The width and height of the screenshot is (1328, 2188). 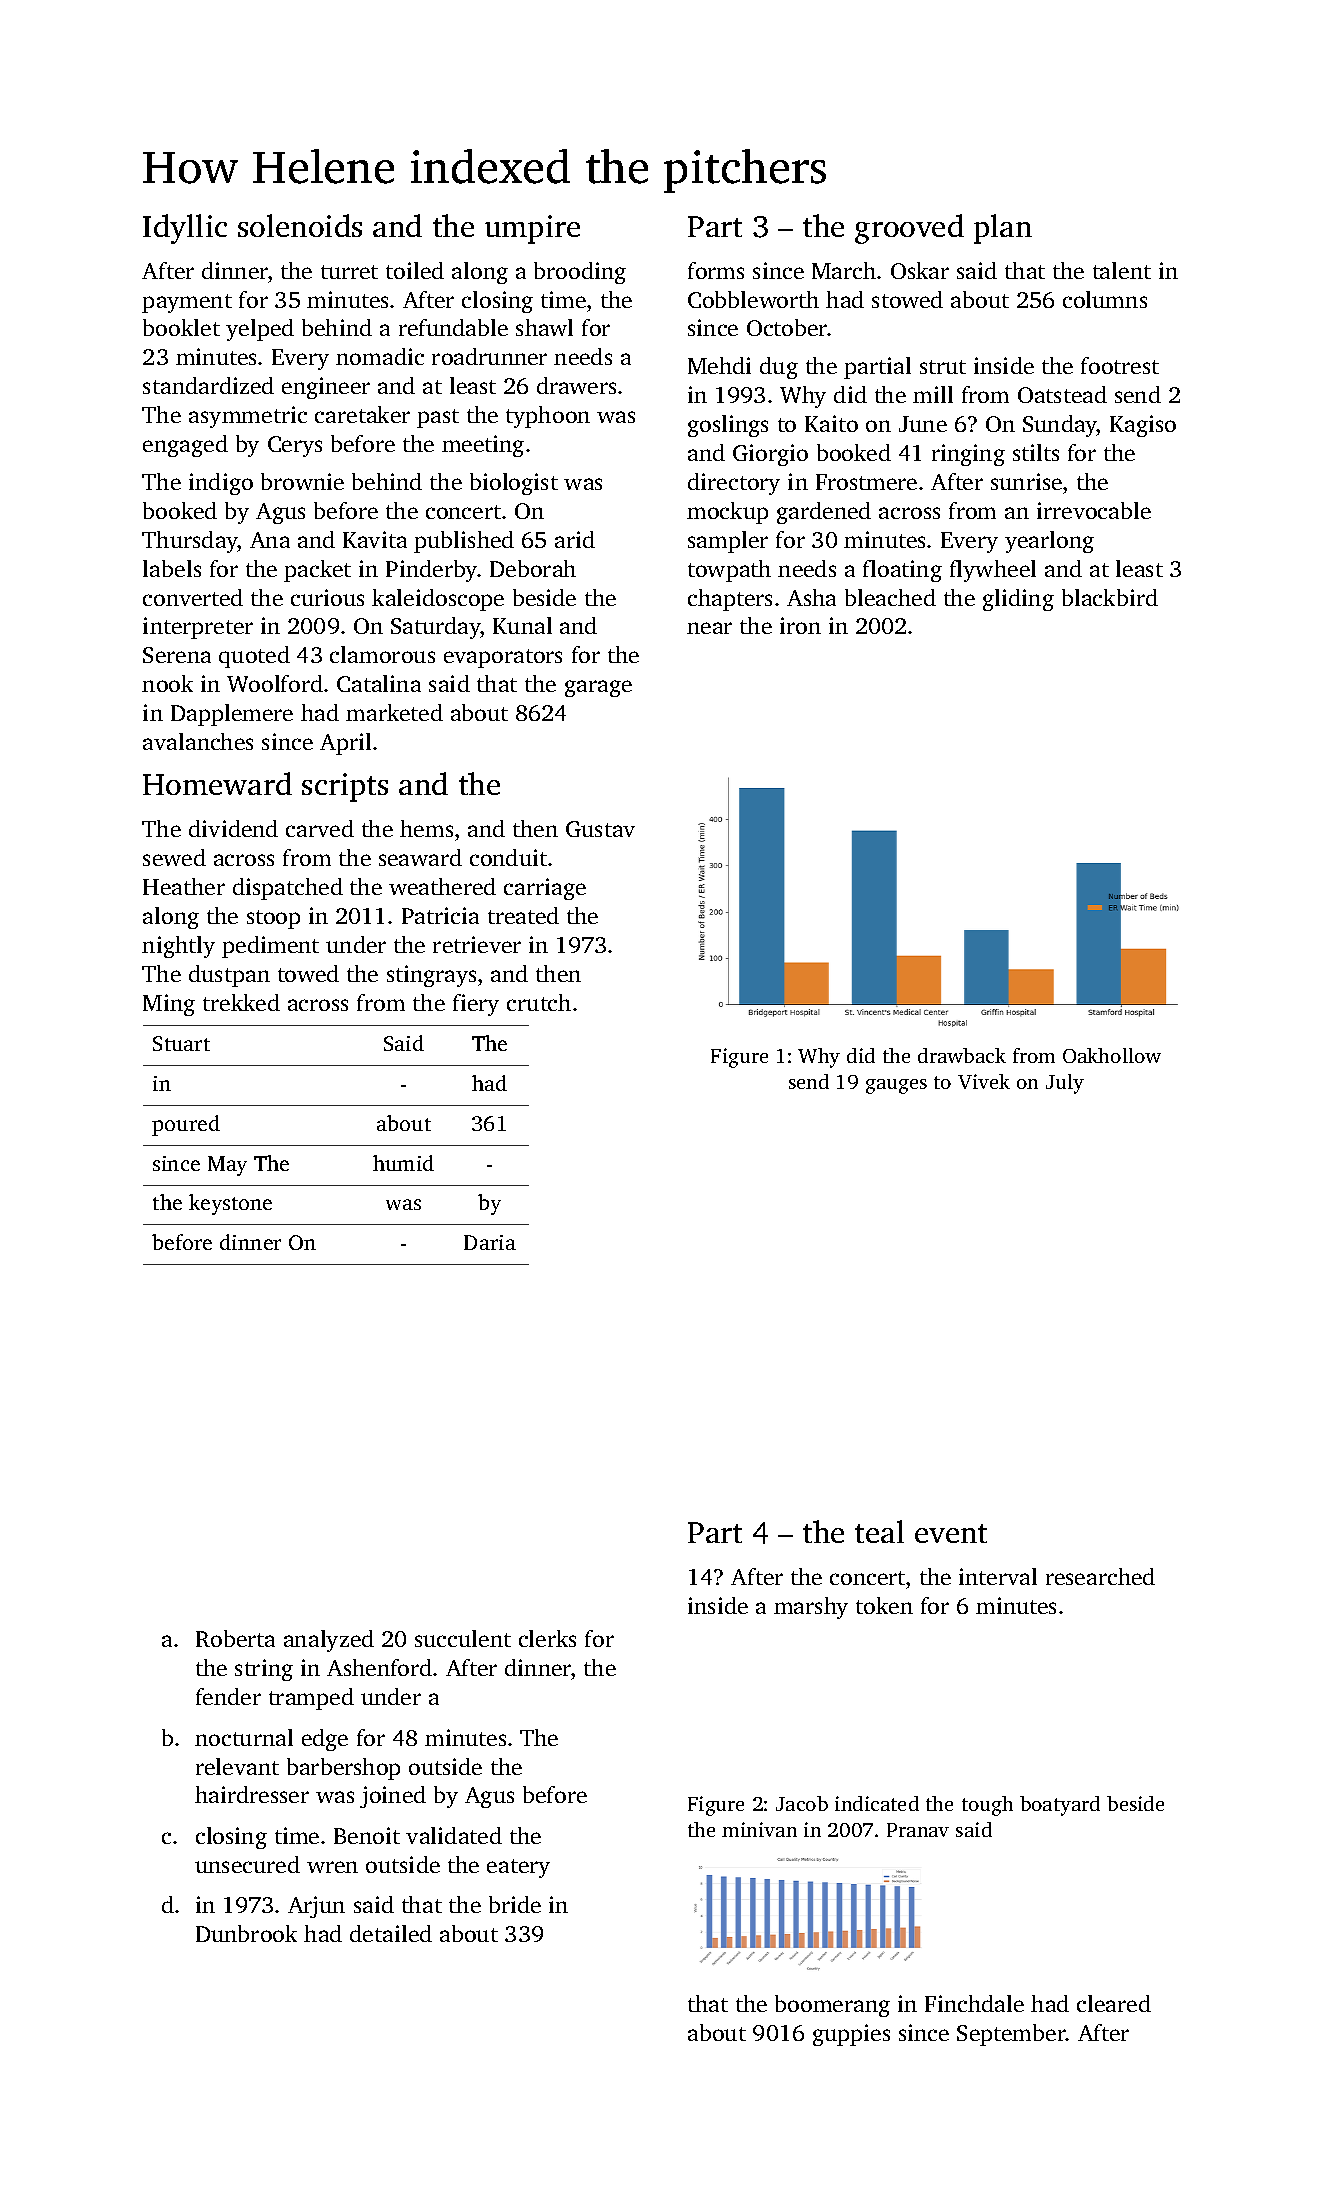 What do you see at coordinates (329, 1641) in the screenshot?
I see `analyzed` at bounding box center [329, 1641].
